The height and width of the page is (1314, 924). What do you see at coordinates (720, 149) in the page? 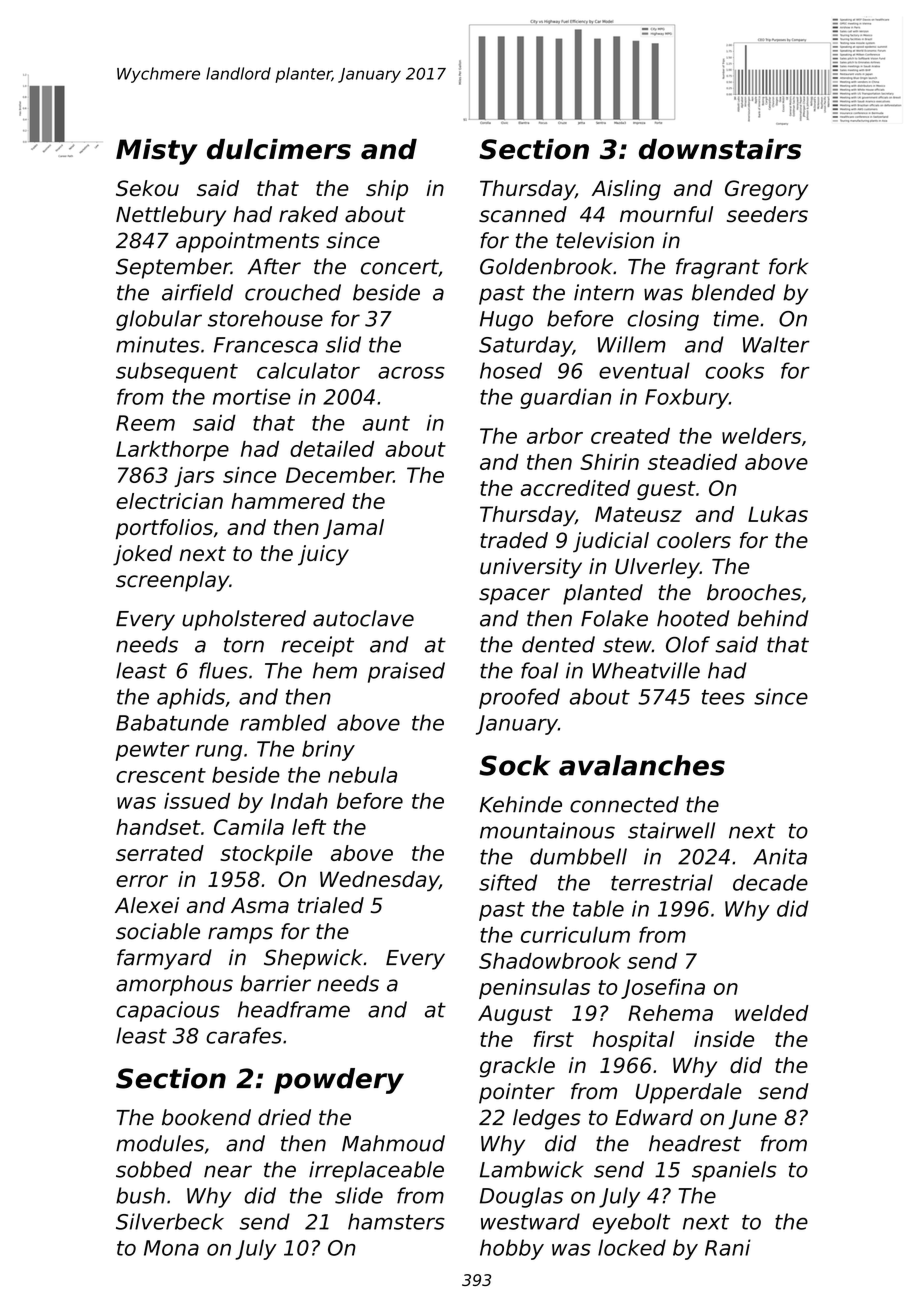
I see `downstairs` at bounding box center [720, 149].
